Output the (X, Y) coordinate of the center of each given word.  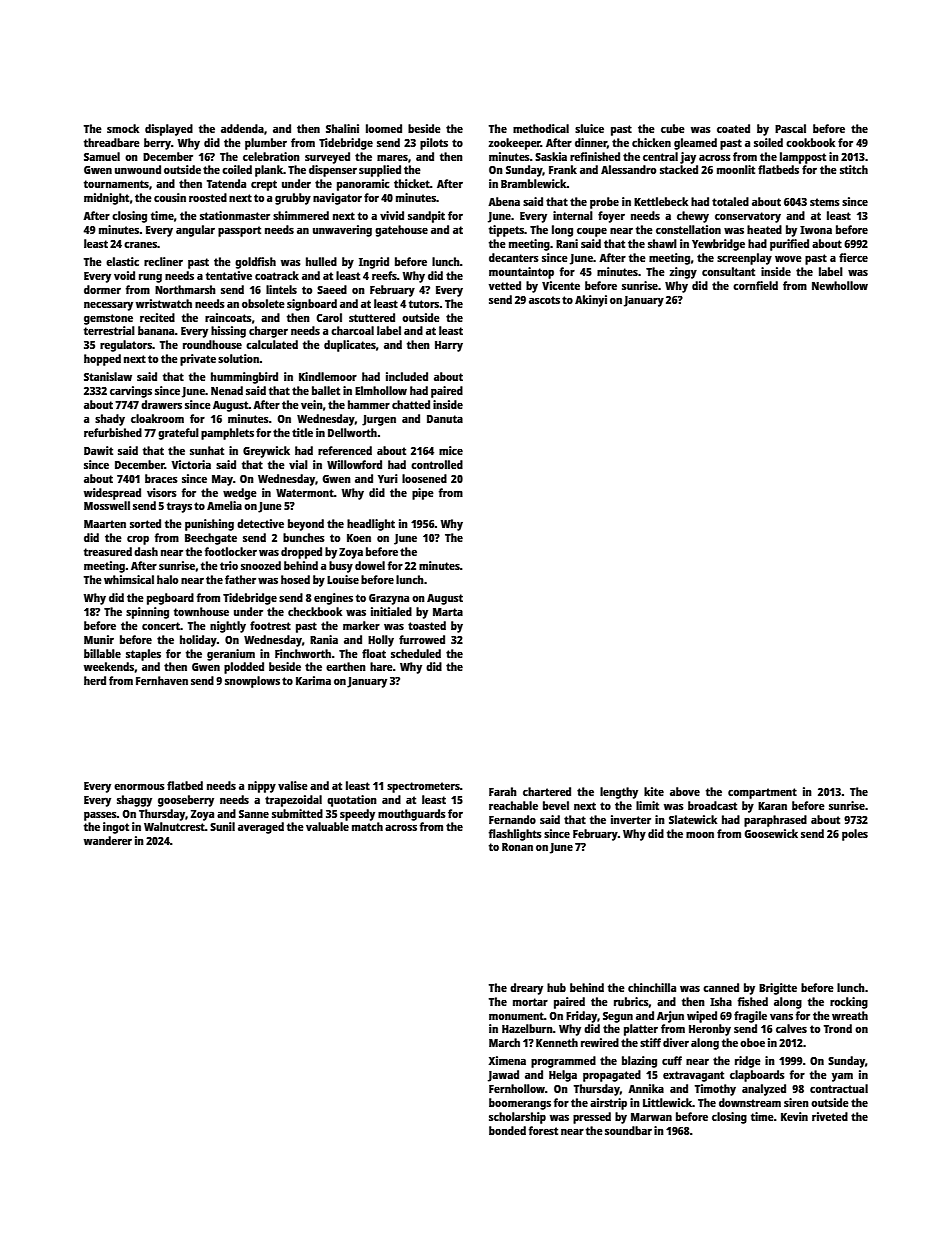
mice (451, 450)
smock (123, 128)
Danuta (445, 419)
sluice (589, 128)
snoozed (261, 565)
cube (673, 128)
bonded (507, 1130)
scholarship (517, 1118)
